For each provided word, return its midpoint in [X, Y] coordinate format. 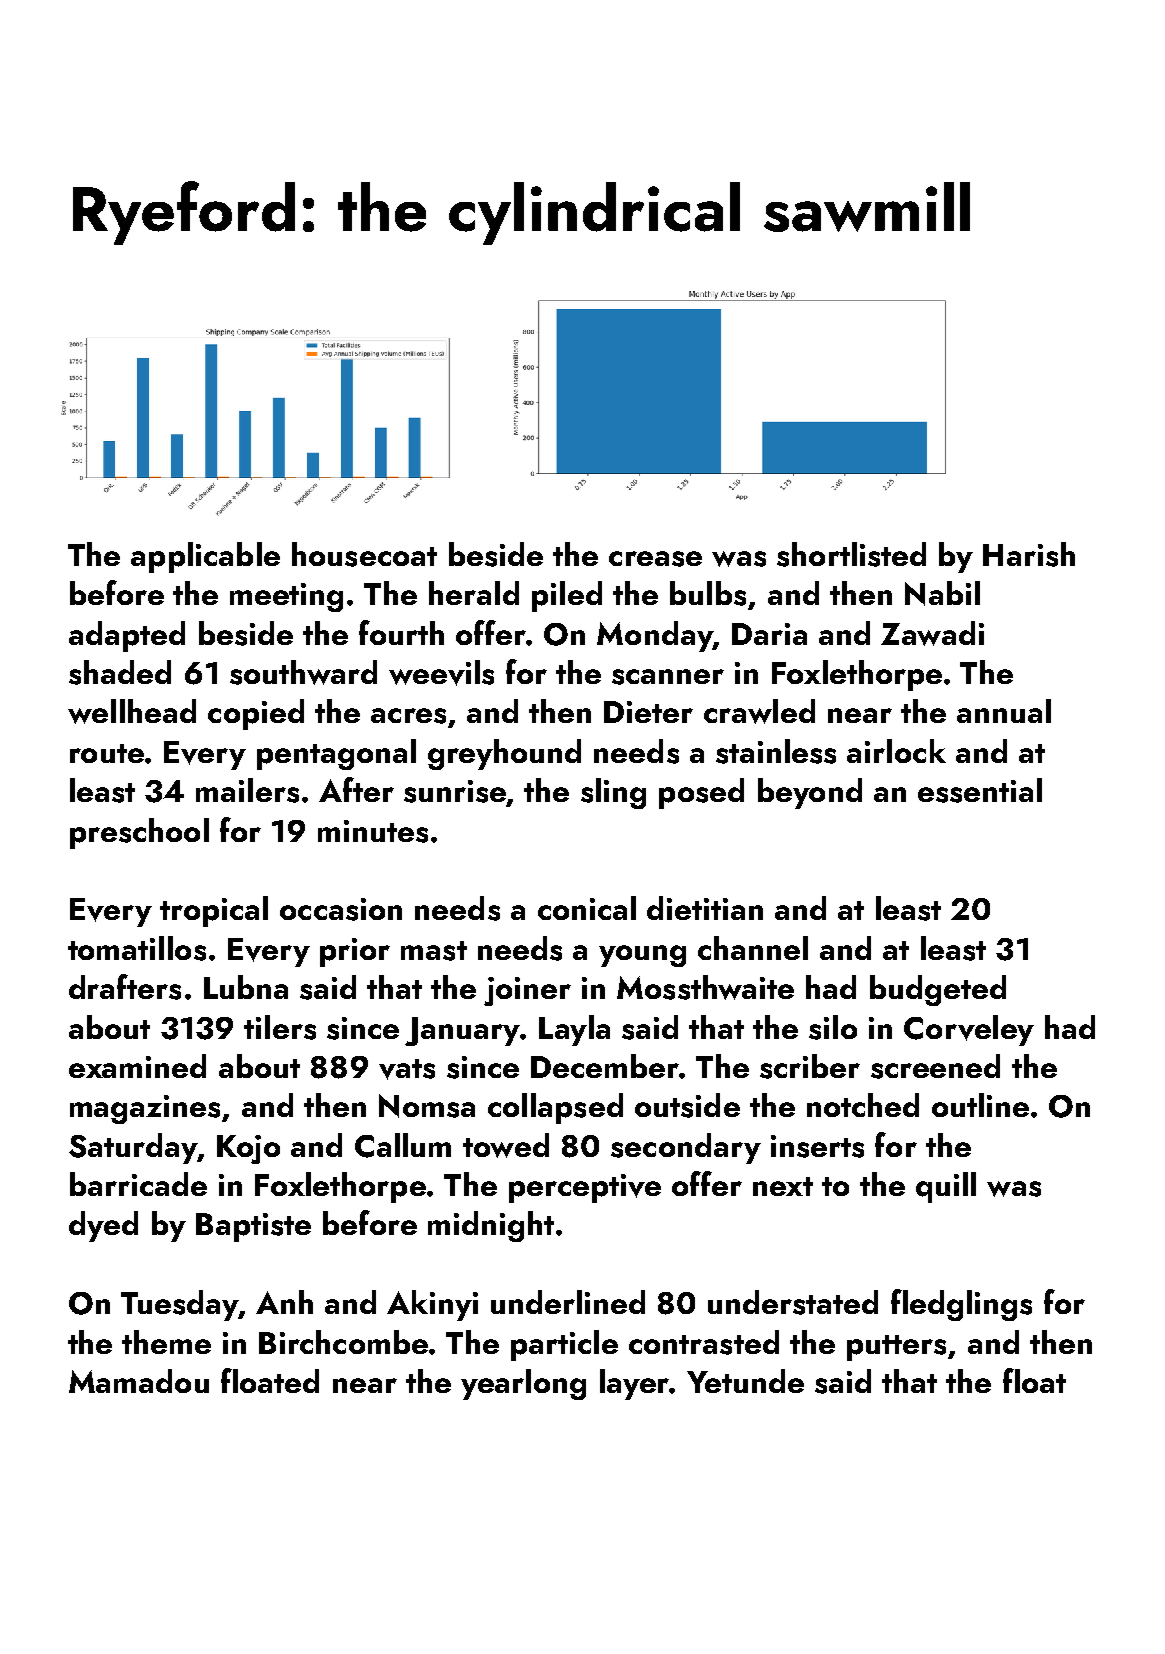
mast [434, 951]
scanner [668, 677]
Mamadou [139, 1381]
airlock [896, 751]
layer [634, 1384]
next [783, 1186]
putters [896, 1348]
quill [946, 1187]
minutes [373, 831]
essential [980, 790]
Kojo [248, 1149]
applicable [205, 557]
